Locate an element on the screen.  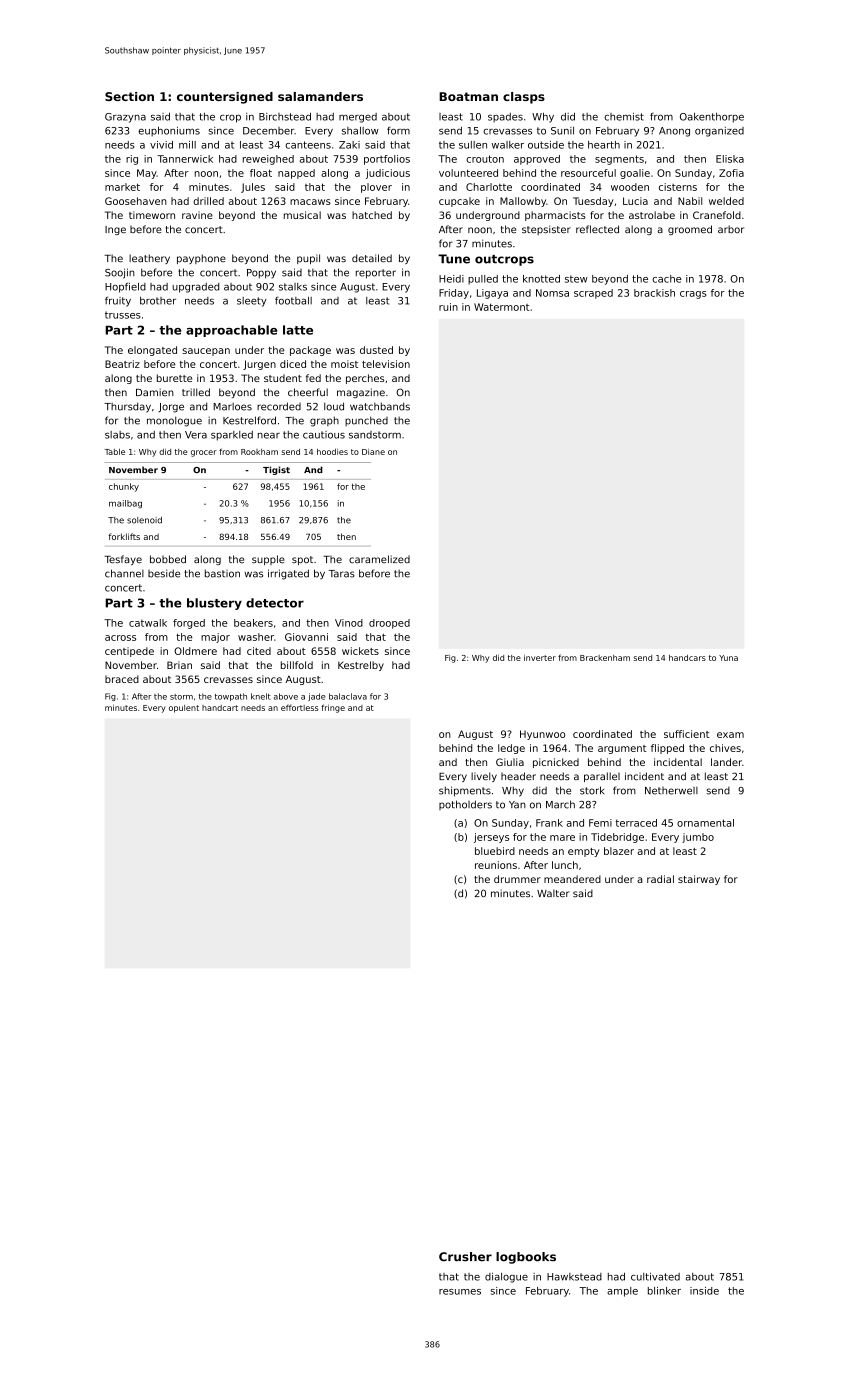
watchbands is located at coordinates (380, 406).
